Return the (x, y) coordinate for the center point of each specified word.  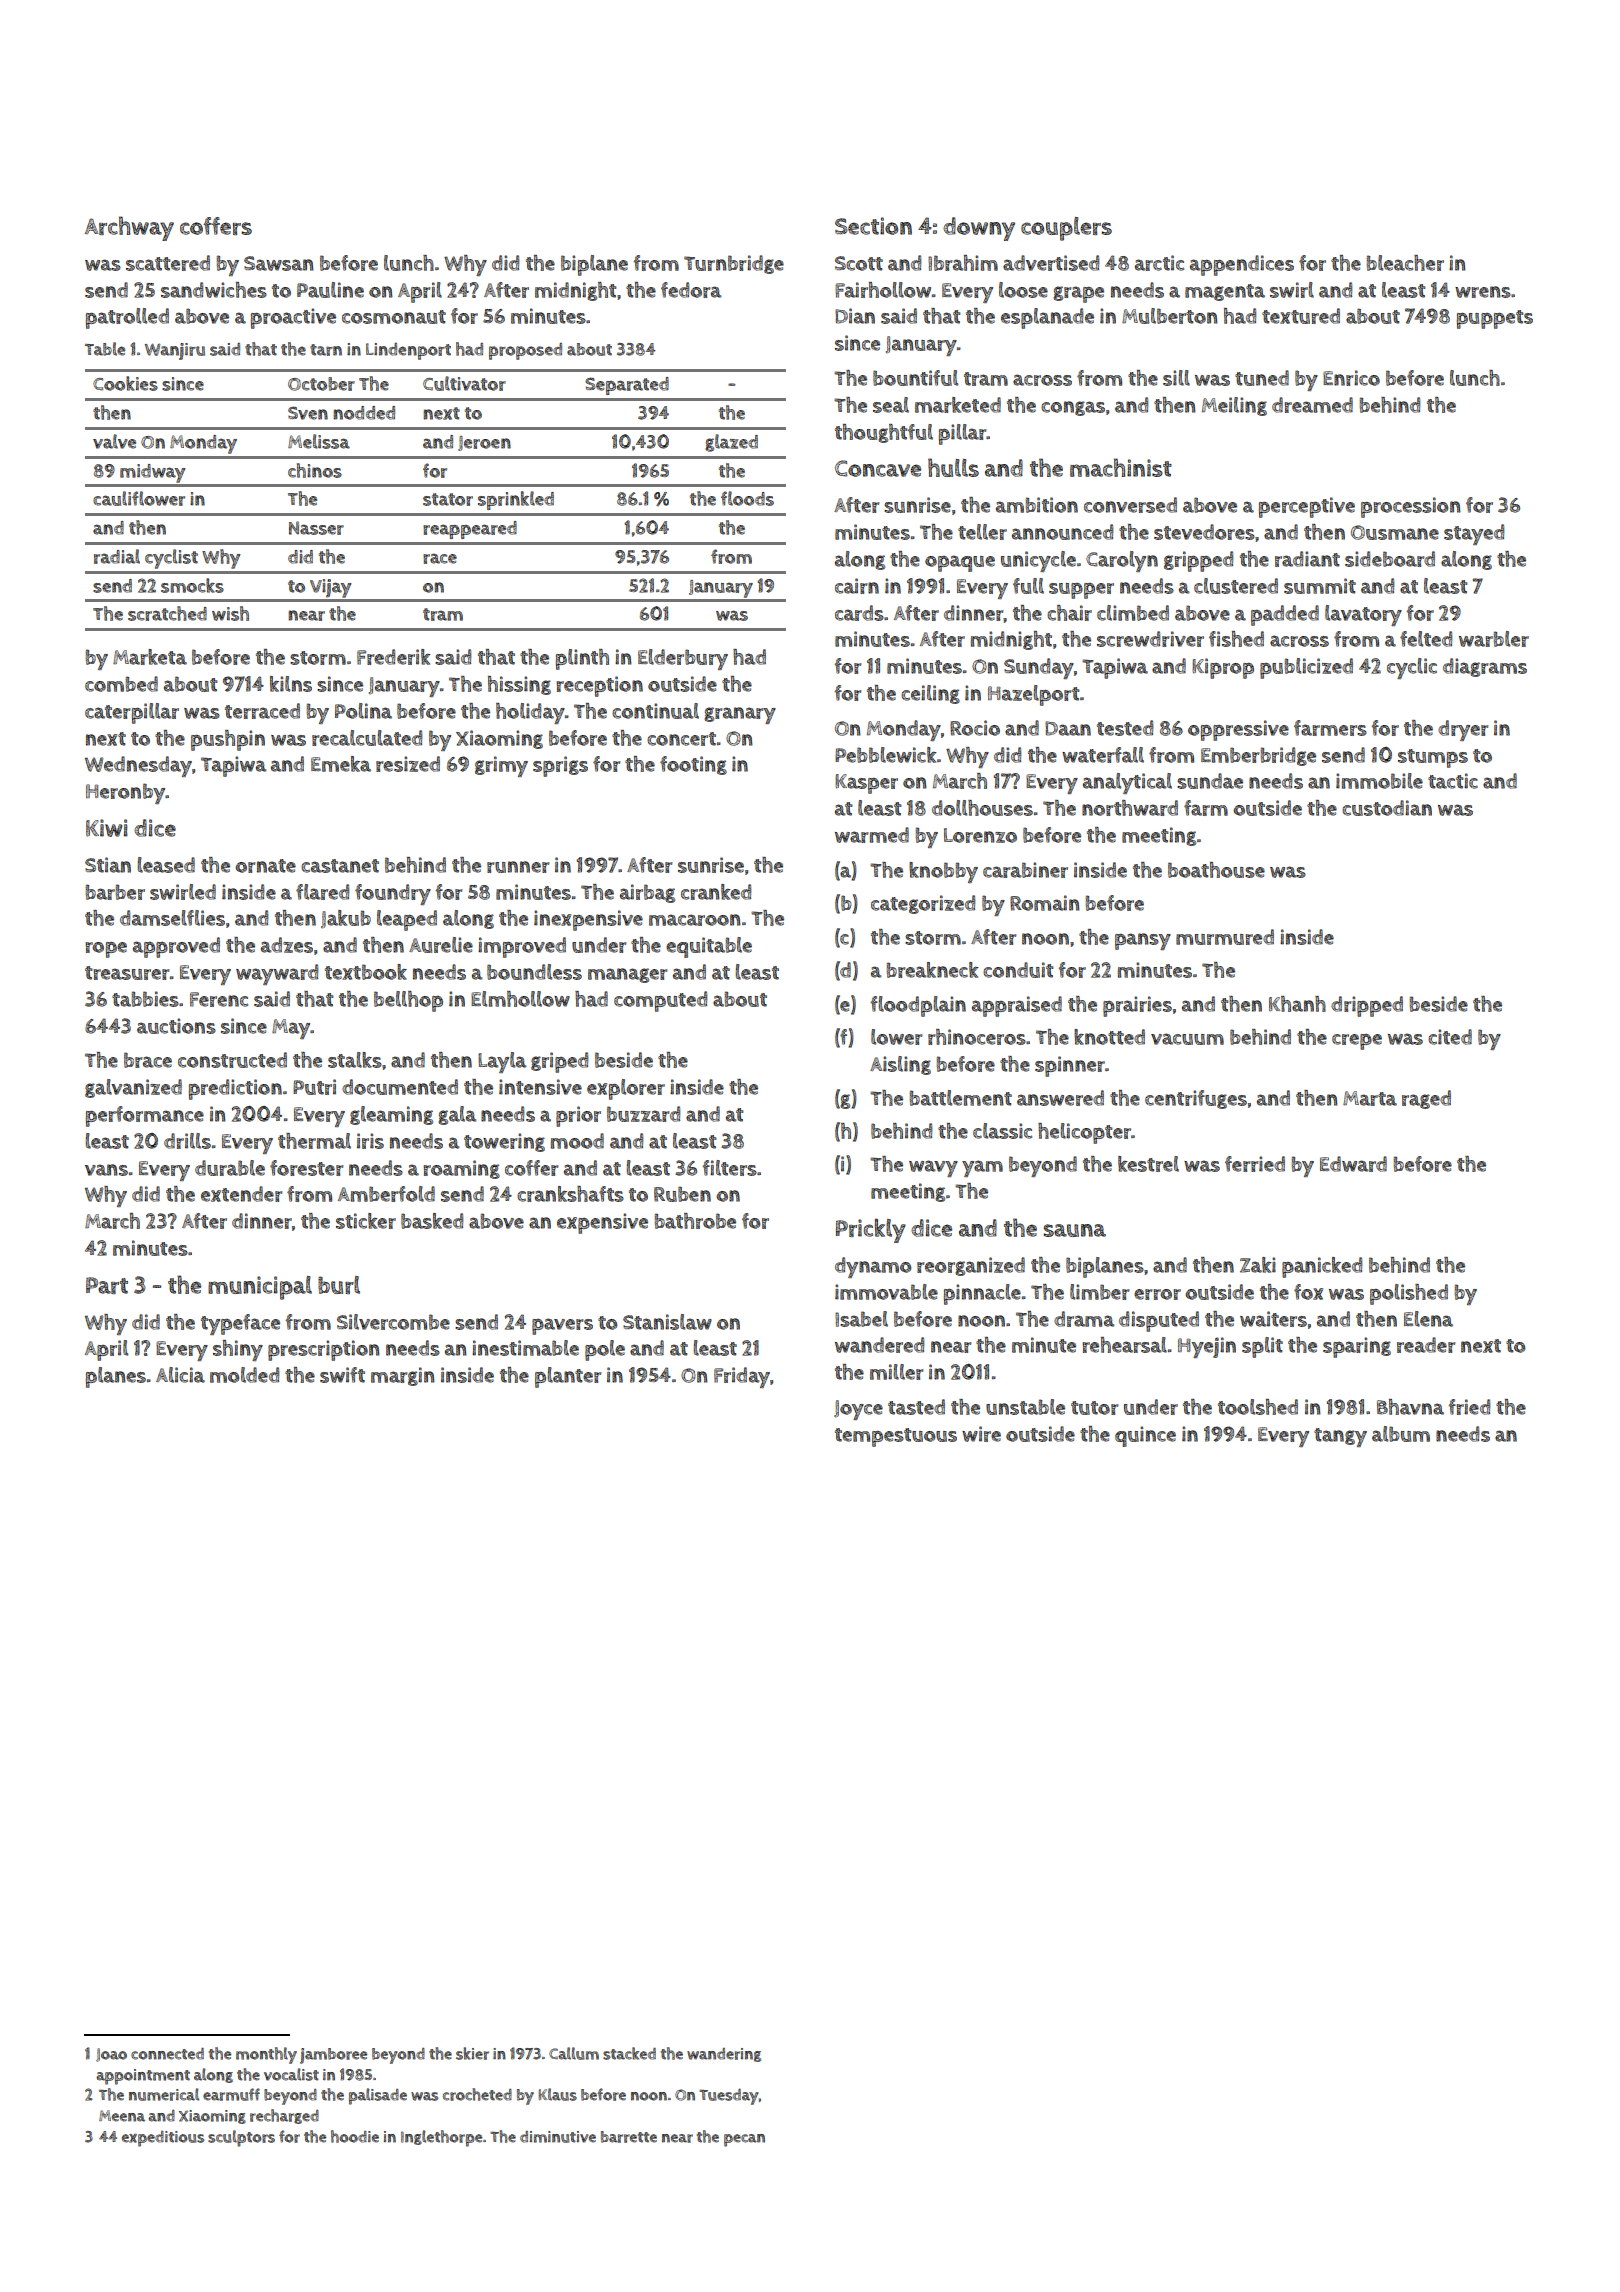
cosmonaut (394, 317)
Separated (627, 386)
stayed (1474, 534)
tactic (1453, 781)
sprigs (560, 766)
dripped (1367, 1006)
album (1401, 1434)
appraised (1017, 1006)
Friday (742, 1377)
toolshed (1258, 1407)
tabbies (145, 999)
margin (403, 1376)
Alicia (180, 1375)
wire (981, 1434)
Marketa (150, 657)
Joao (111, 2055)
